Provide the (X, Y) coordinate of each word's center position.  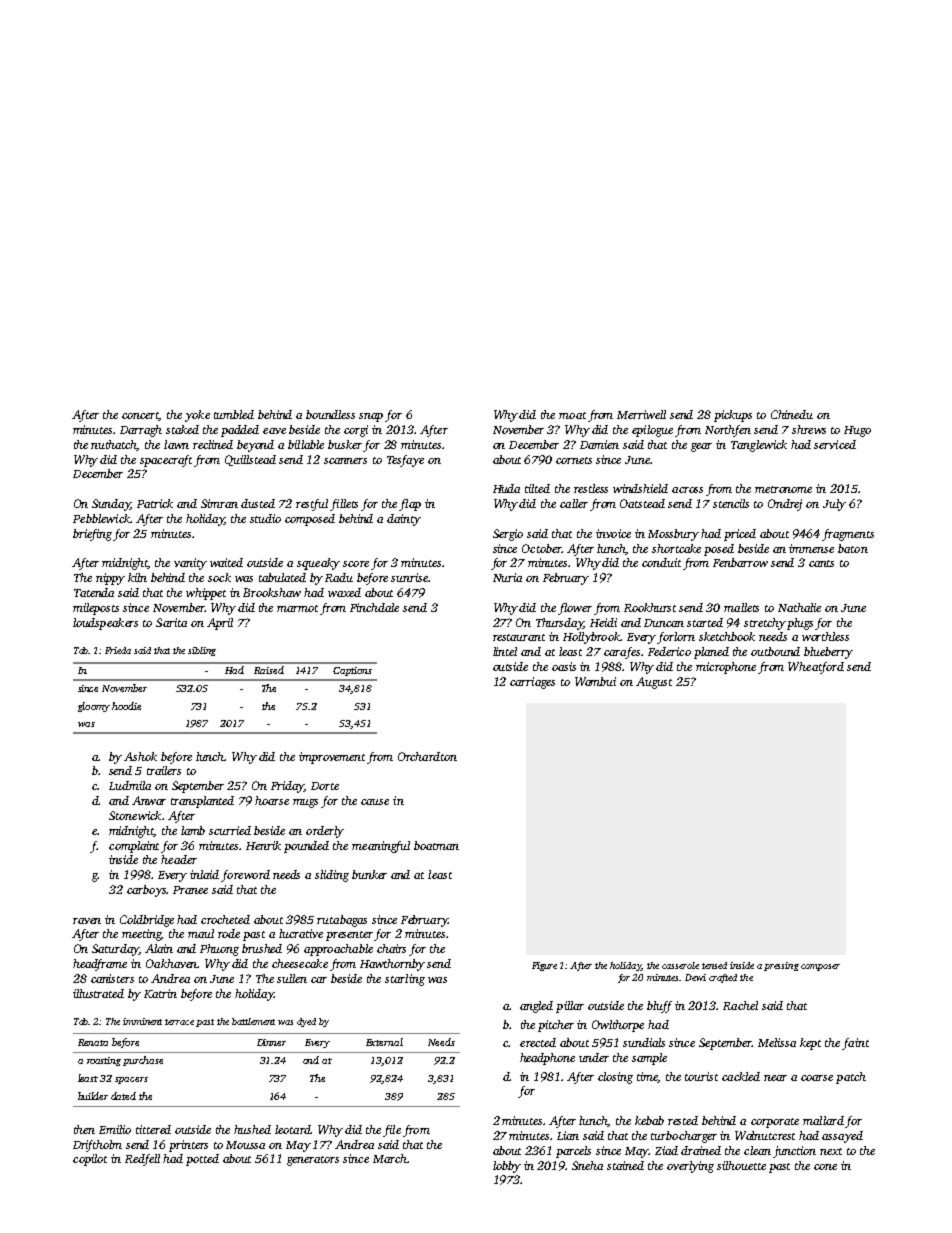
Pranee (190, 890)
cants (821, 563)
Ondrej (785, 505)
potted (202, 1160)
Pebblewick (101, 518)
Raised (269, 670)
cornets (574, 460)
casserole (680, 965)
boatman (436, 845)
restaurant (519, 637)
